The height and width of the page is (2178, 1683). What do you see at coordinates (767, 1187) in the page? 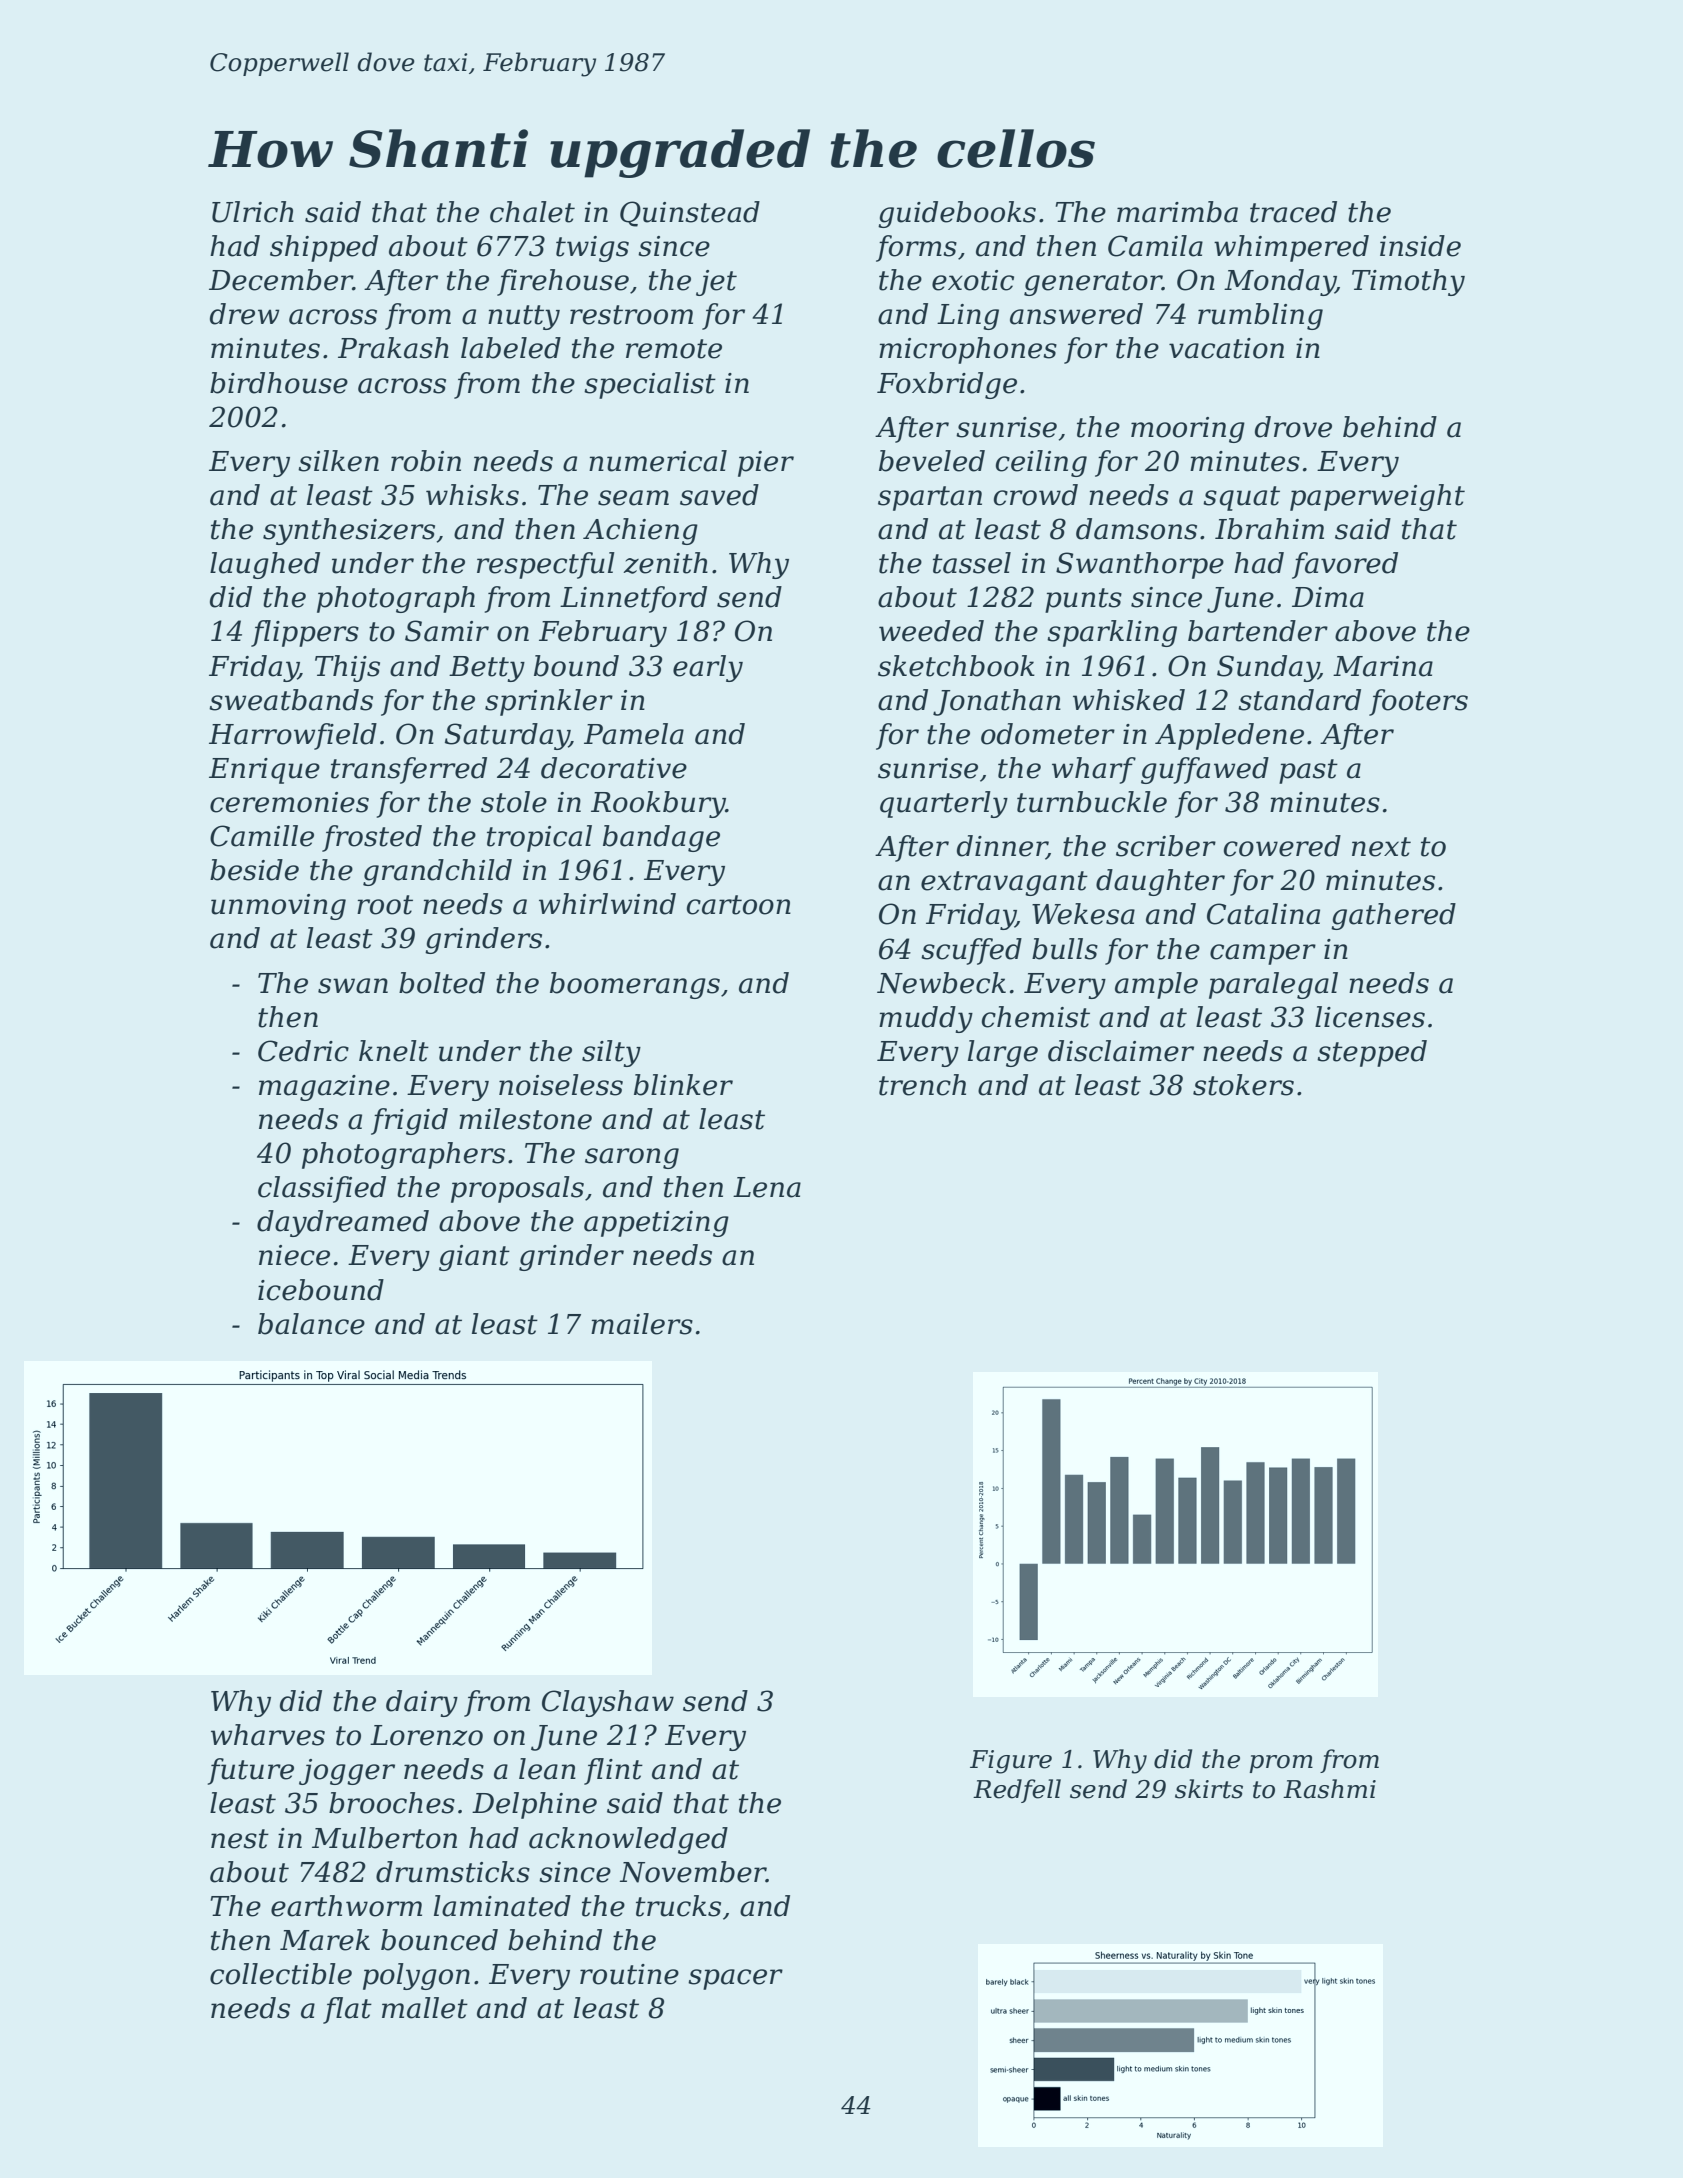
I see `Lena` at bounding box center [767, 1187].
